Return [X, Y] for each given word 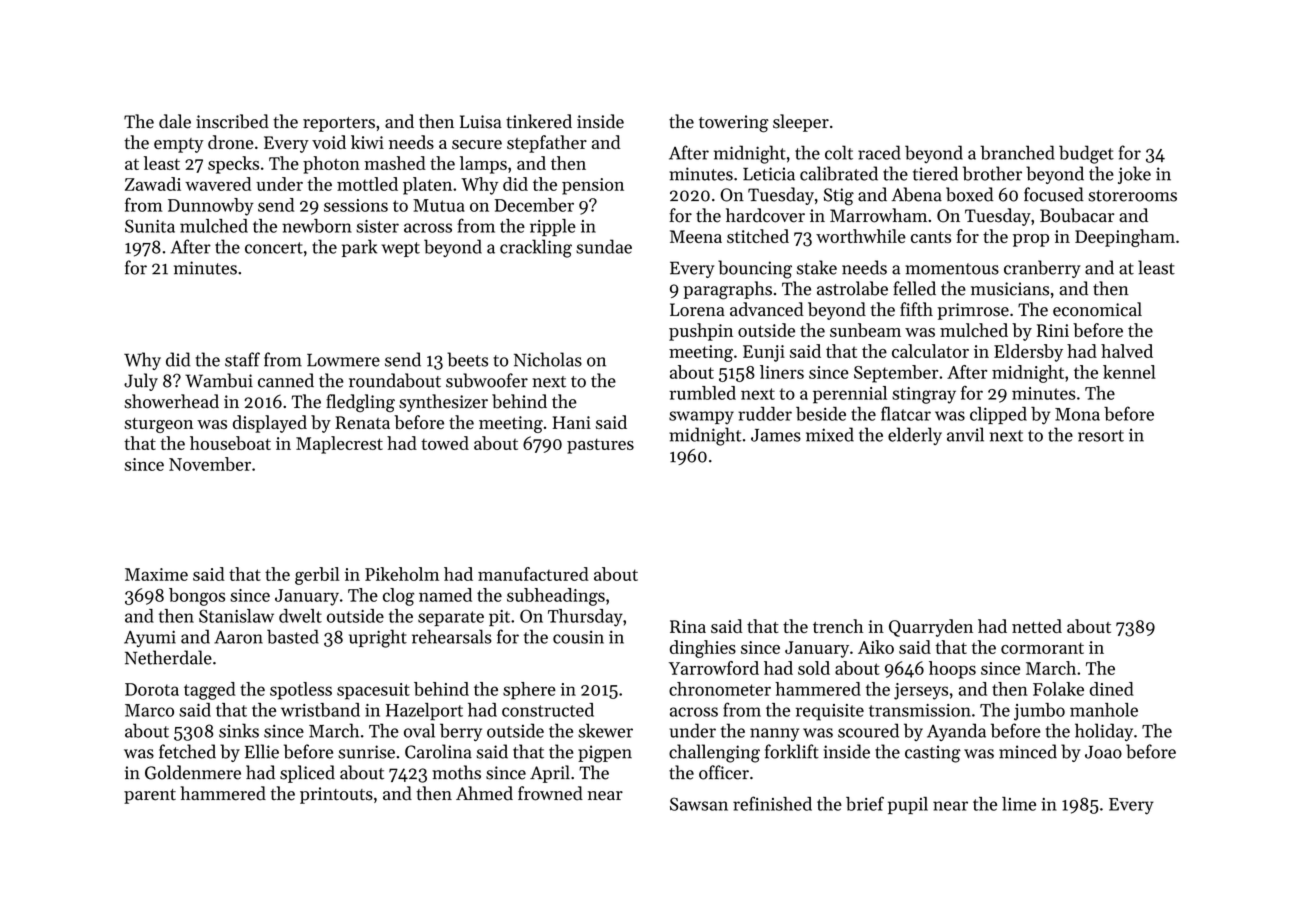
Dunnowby [211, 207]
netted [1037, 626]
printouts [336, 795]
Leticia [769, 174]
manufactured [533, 574]
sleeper [801, 123]
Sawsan [699, 804]
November [210, 464]
